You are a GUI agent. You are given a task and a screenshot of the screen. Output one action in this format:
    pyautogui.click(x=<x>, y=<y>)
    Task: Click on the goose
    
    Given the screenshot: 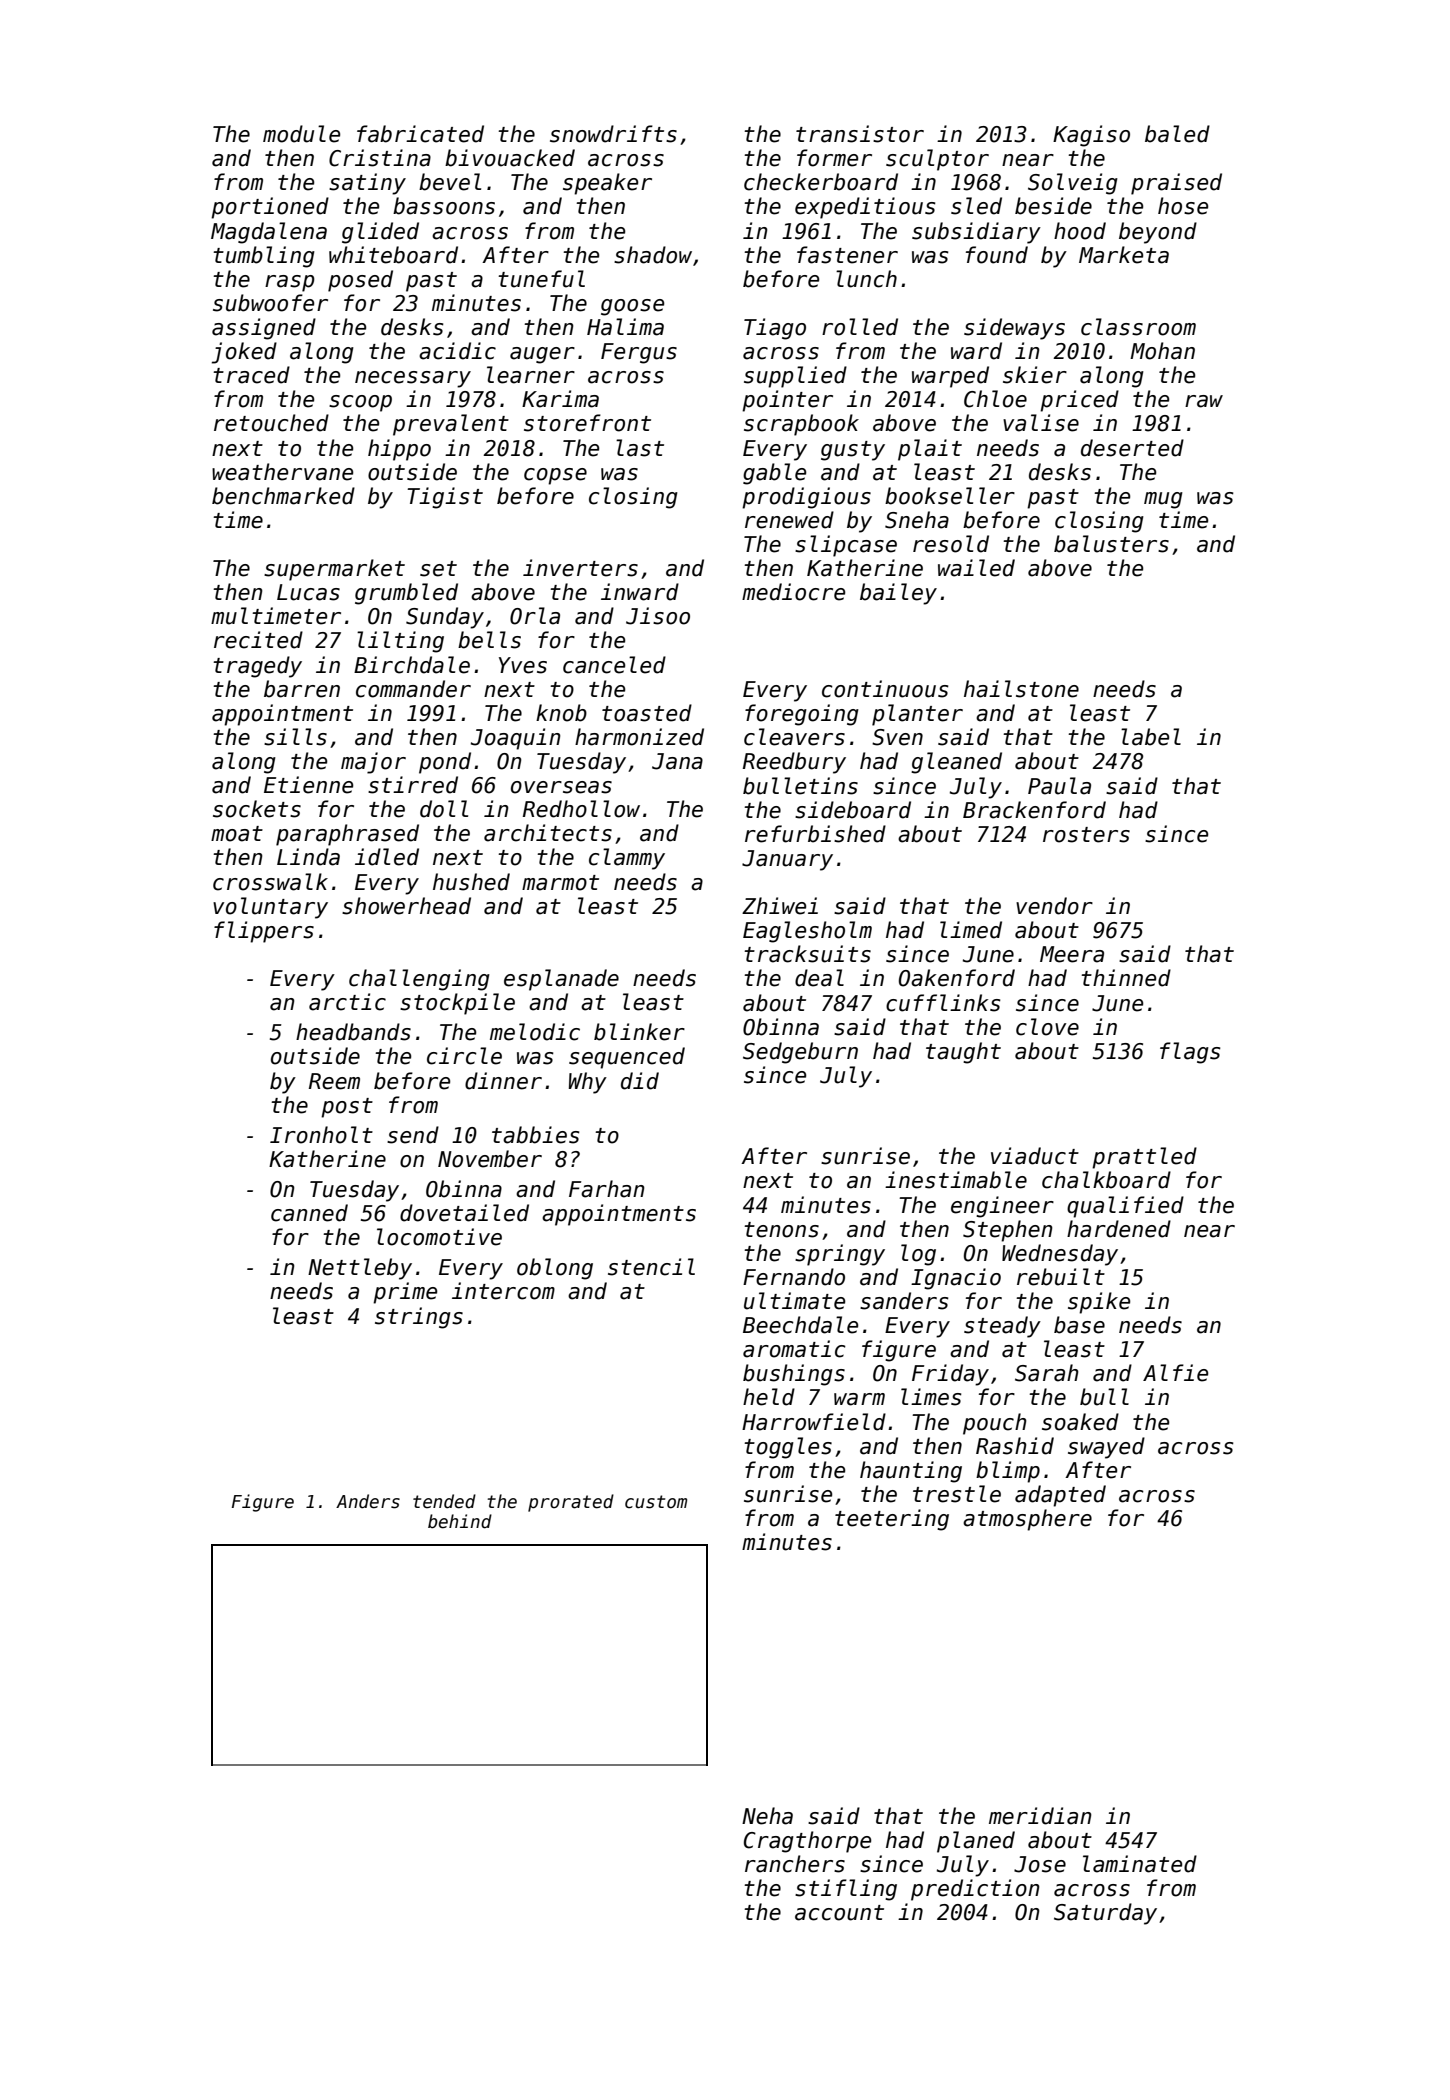 What is the action you would take?
    pyautogui.click(x=632, y=307)
